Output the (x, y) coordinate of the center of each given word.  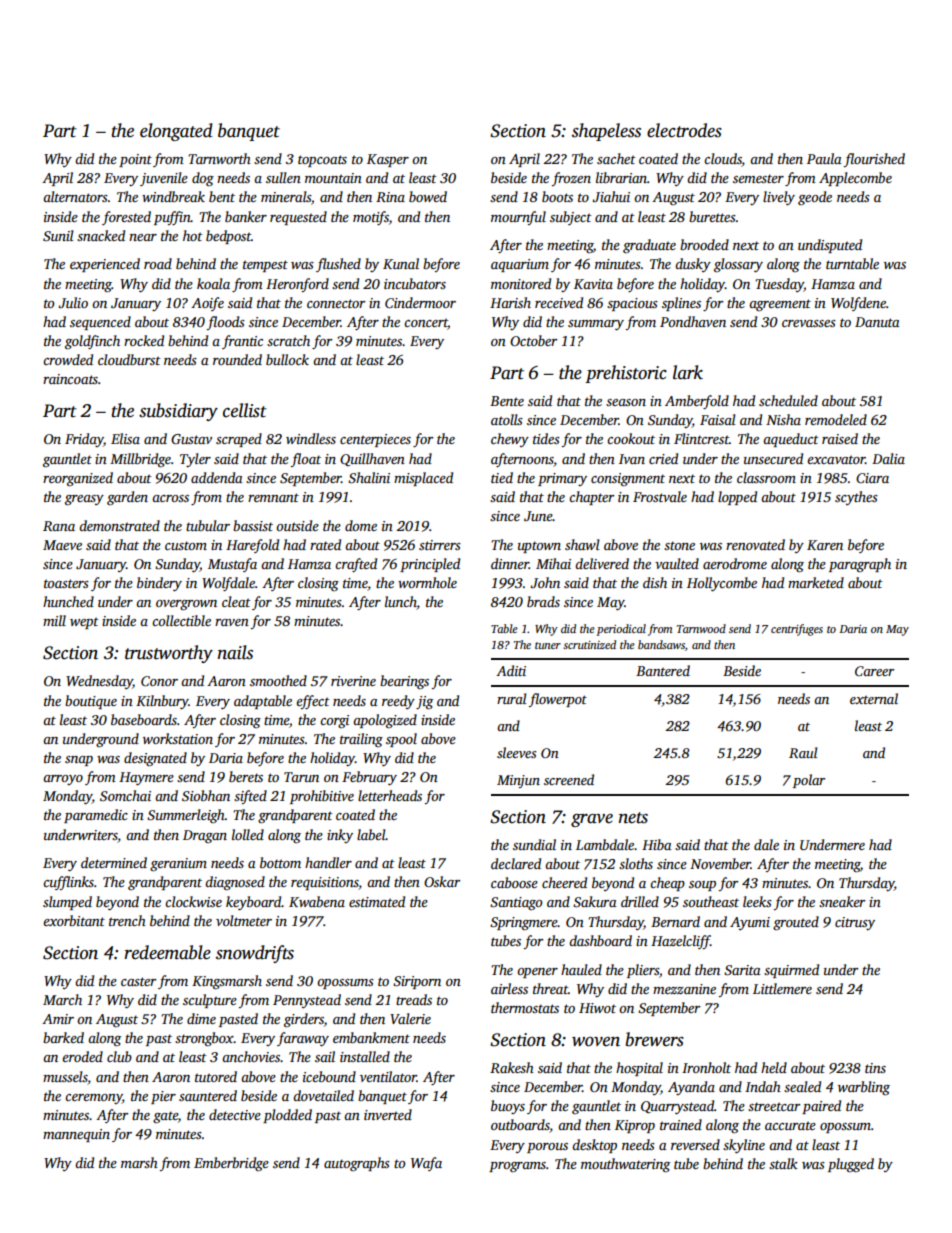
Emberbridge (231, 1164)
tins (875, 1068)
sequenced (100, 323)
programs (517, 1167)
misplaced (423, 479)
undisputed (830, 246)
